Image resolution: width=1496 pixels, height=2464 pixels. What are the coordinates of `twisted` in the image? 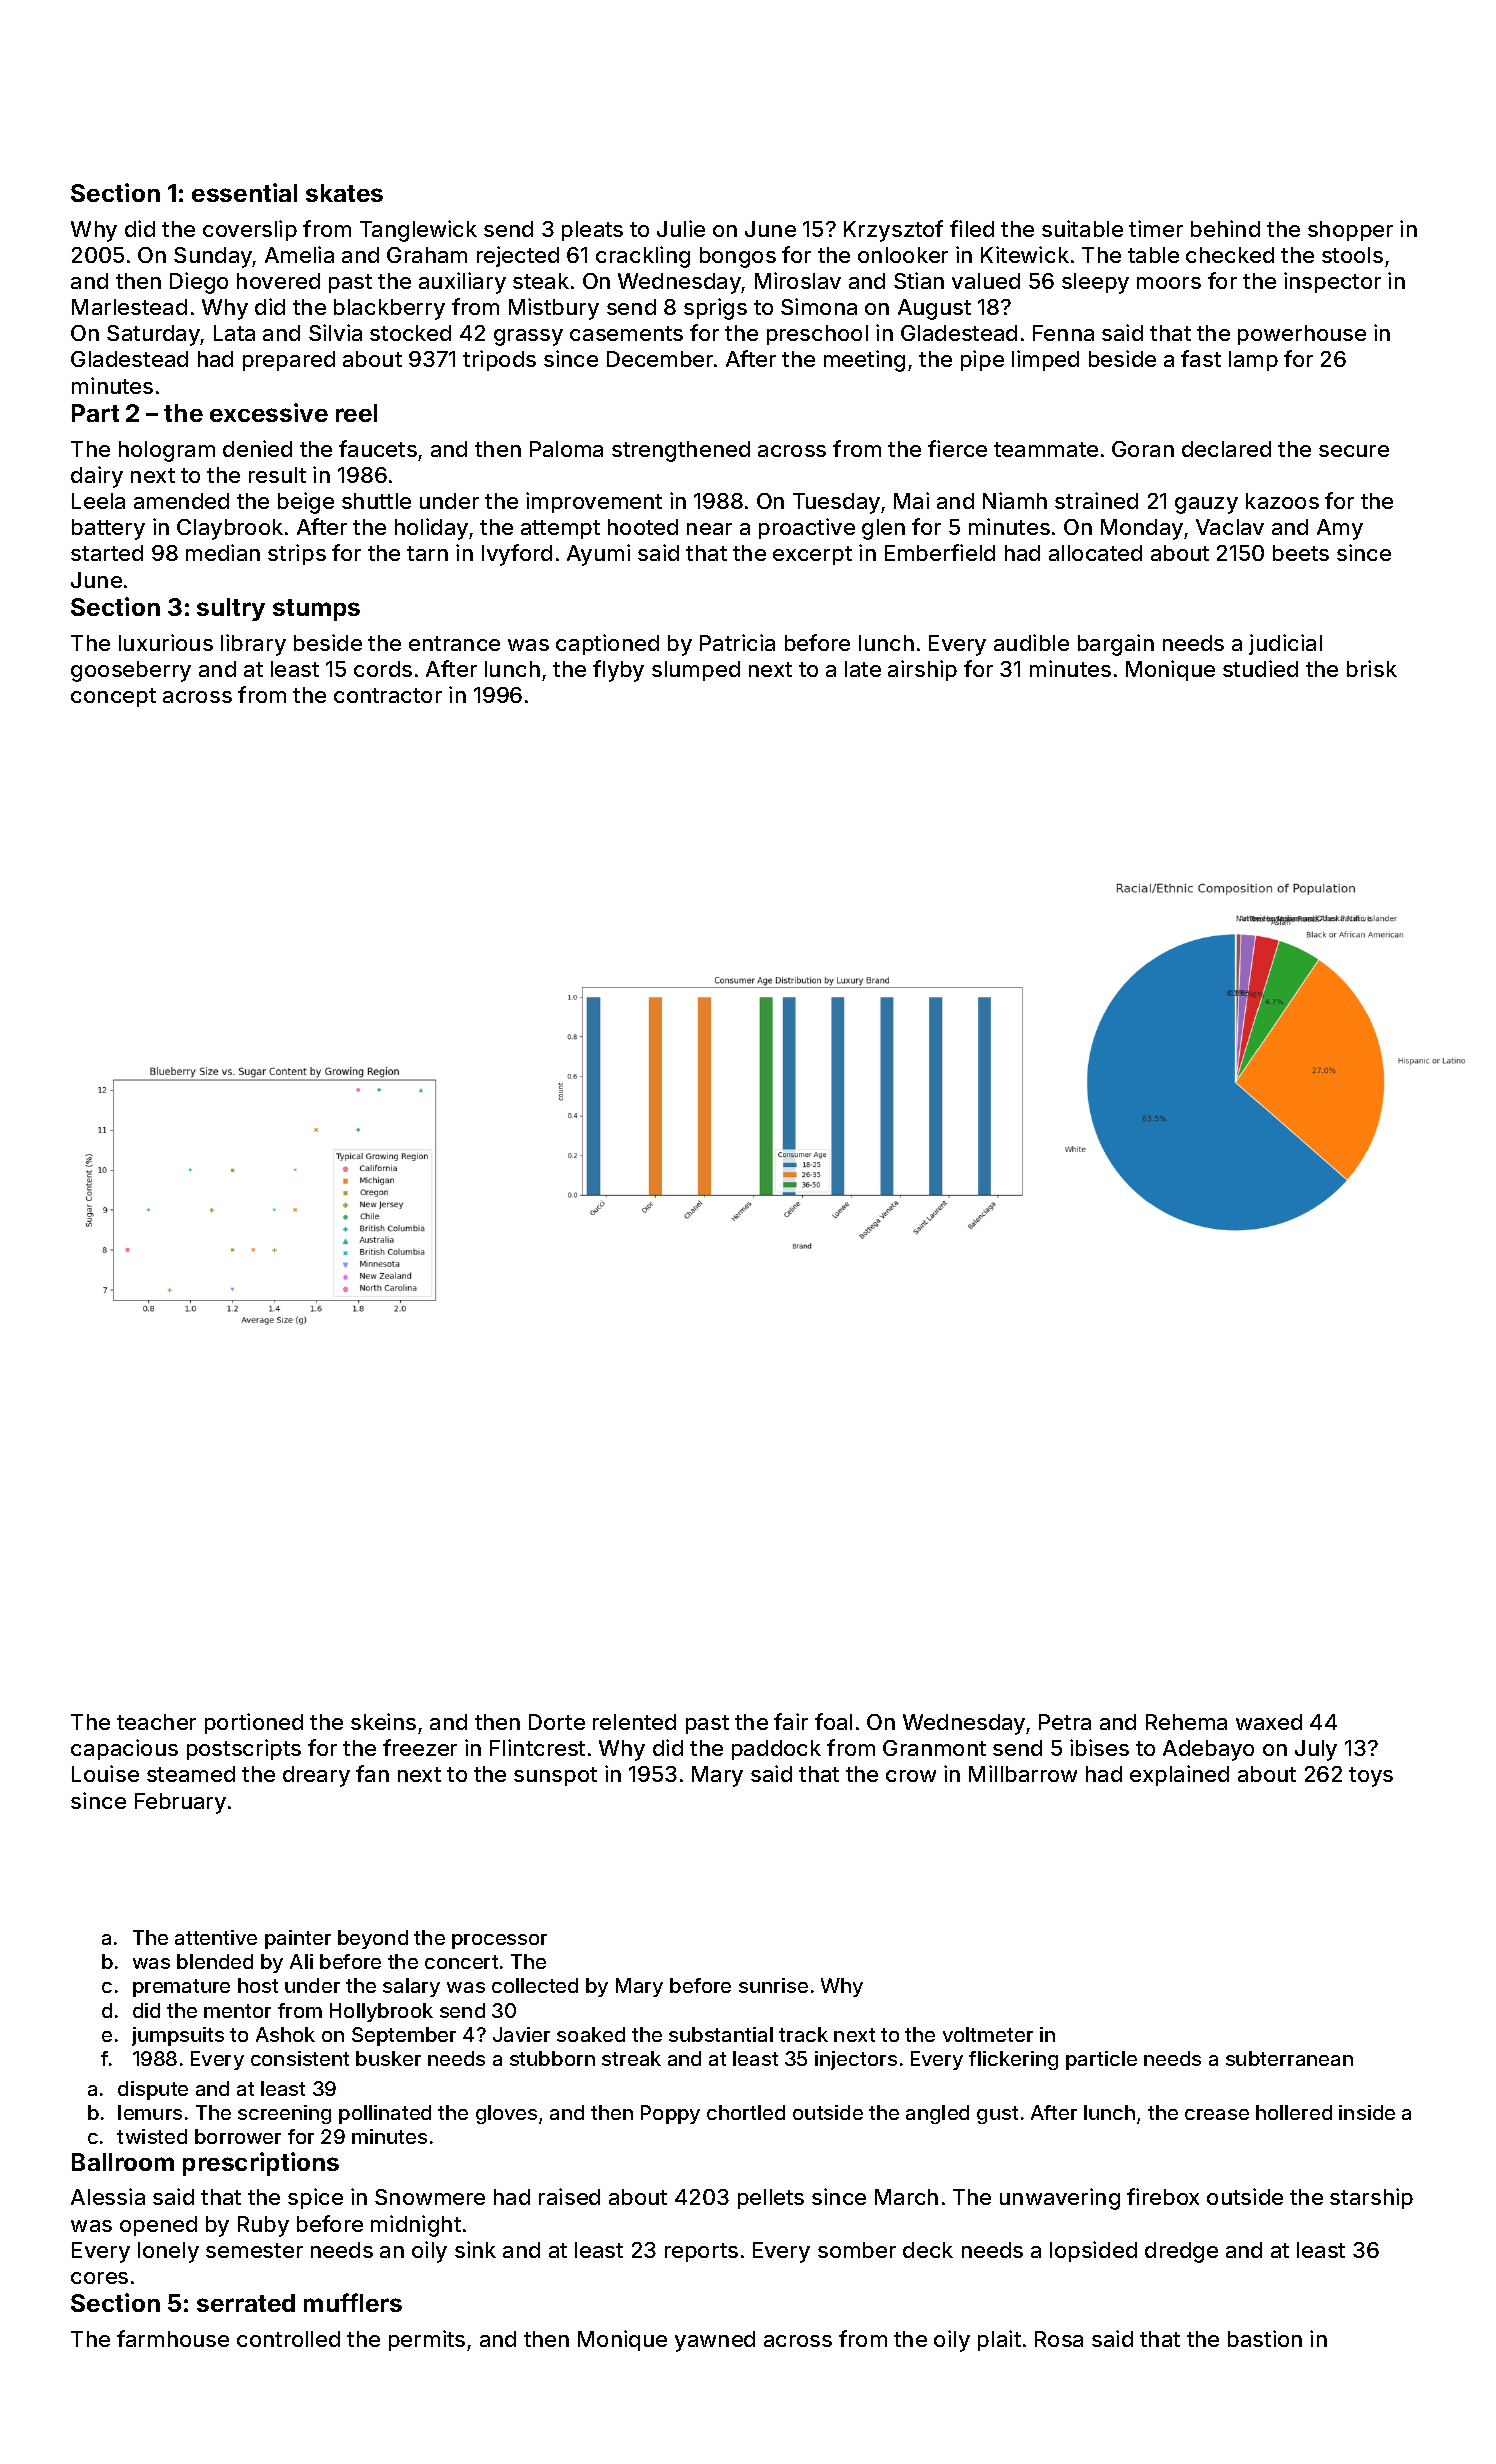 It's located at (152, 2136).
